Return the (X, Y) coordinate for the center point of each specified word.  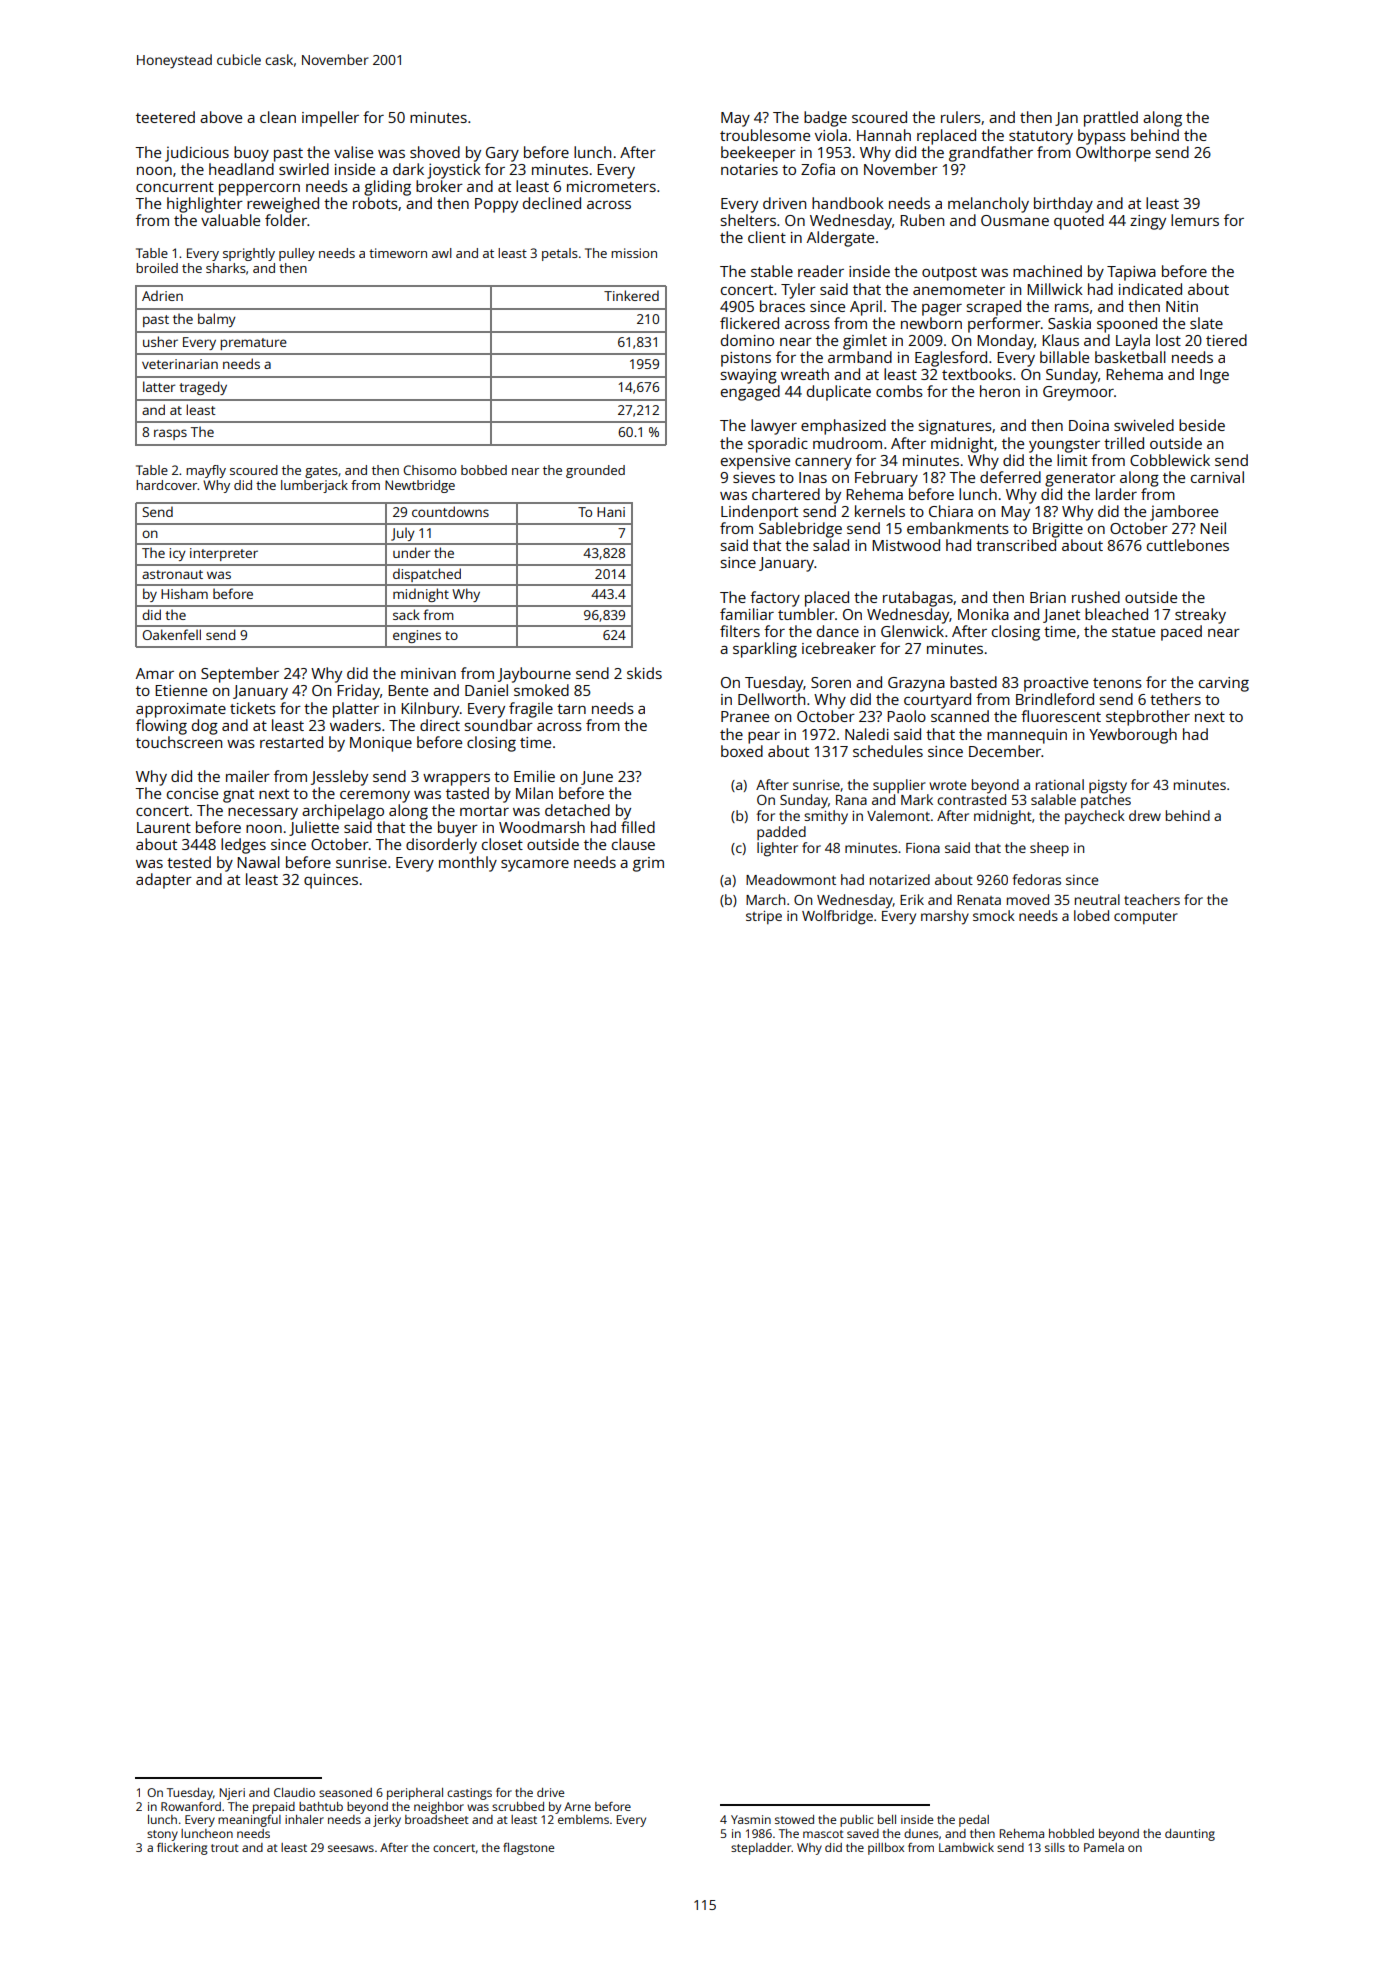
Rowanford (191, 1806)
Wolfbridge (837, 917)
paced (1181, 633)
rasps (170, 434)
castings (469, 1794)
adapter (164, 881)
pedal (974, 1821)
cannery (823, 464)
